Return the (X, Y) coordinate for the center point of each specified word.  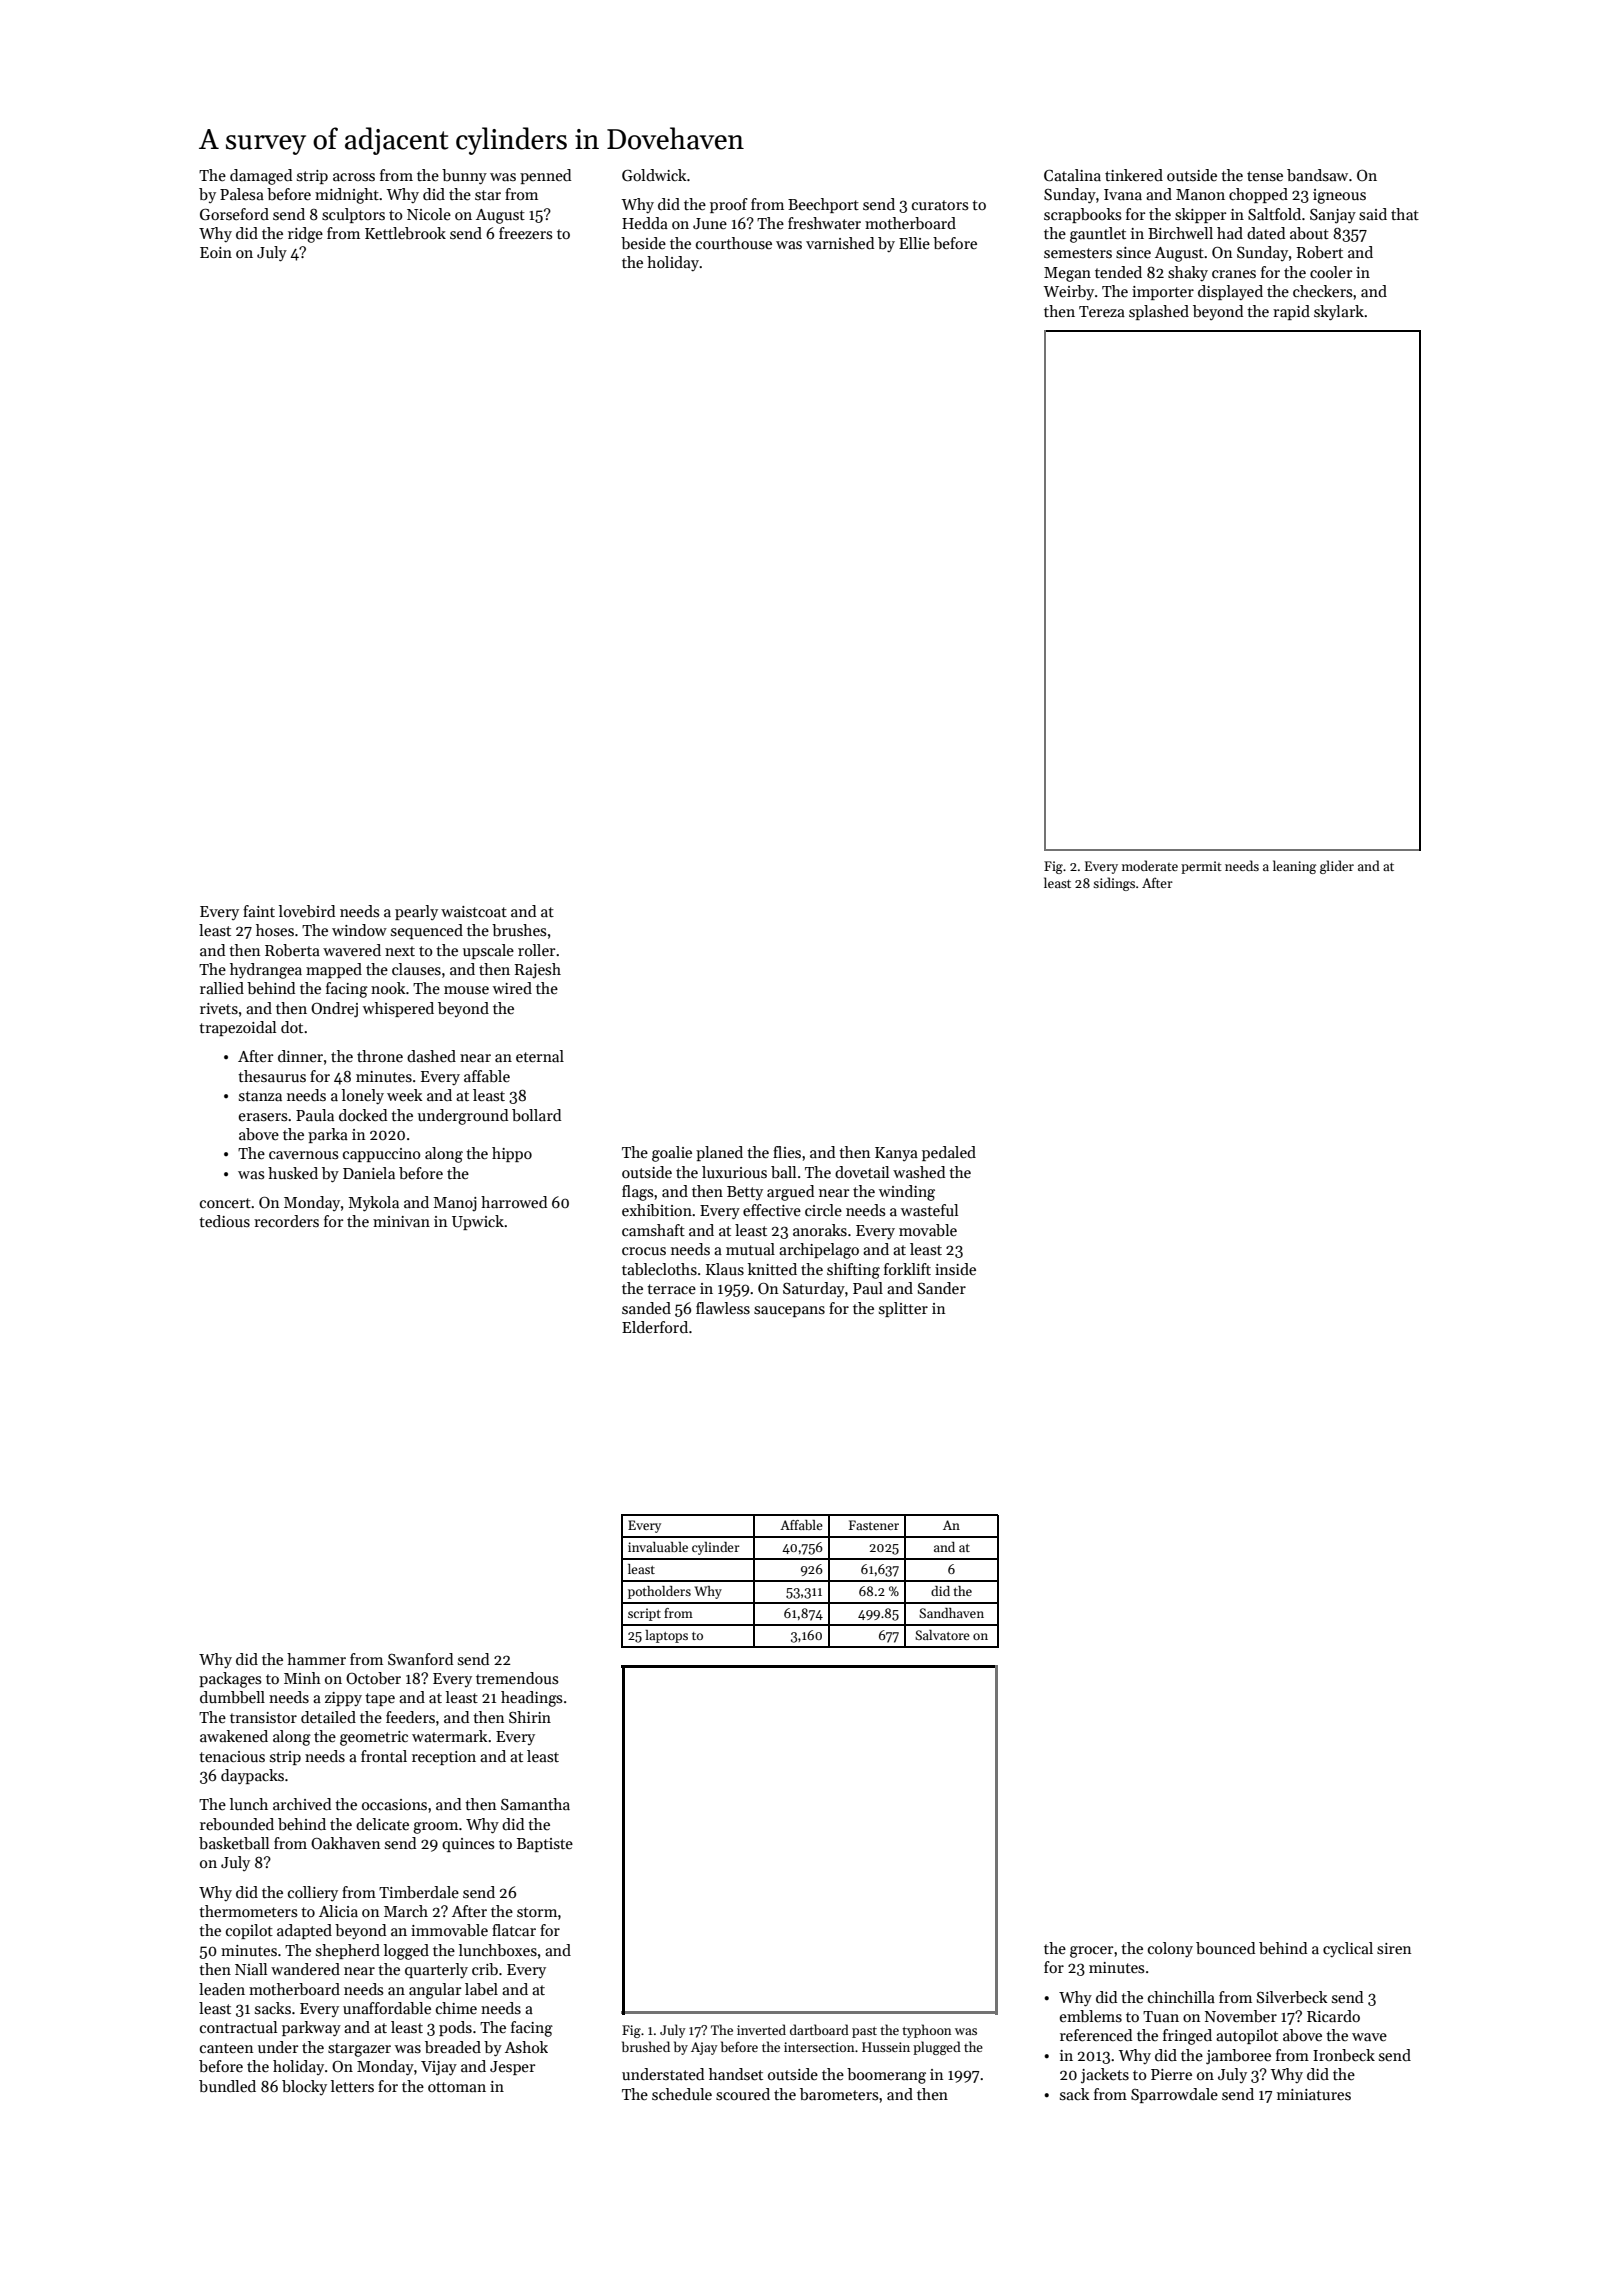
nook (388, 988)
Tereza (1102, 311)
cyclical (1348, 1949)
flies (787, 1152)
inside (955, 1269)
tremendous (517, 1678)
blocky (304, 2087)
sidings (1114, 884)
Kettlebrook (405, 233)
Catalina (1072, 175)
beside (643, 243)
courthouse (734, 243)
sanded (646, 1308)
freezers (525, 233)
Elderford (655, 1327)
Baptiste (545, 1845)
